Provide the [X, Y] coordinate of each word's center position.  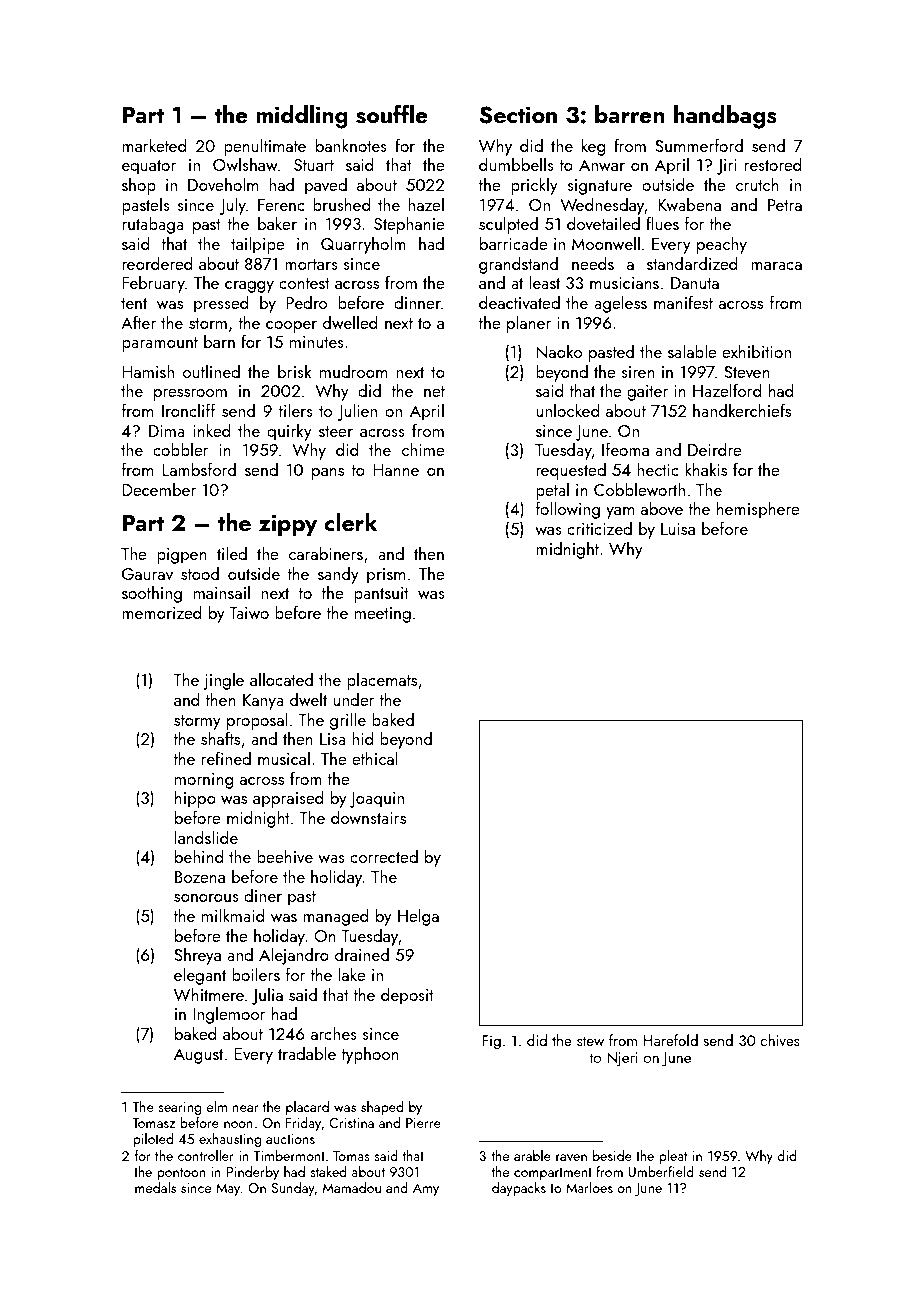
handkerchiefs [742, 410]
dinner [417, 302]
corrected [384, 856]
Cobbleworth [639, 489]
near [245, 1108]
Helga [418, 917]
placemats [382, 681]
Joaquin [377, 800]
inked [212, 430]
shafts [220, 738]
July [232, 206]
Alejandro [294, 956]
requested [571, 471]
